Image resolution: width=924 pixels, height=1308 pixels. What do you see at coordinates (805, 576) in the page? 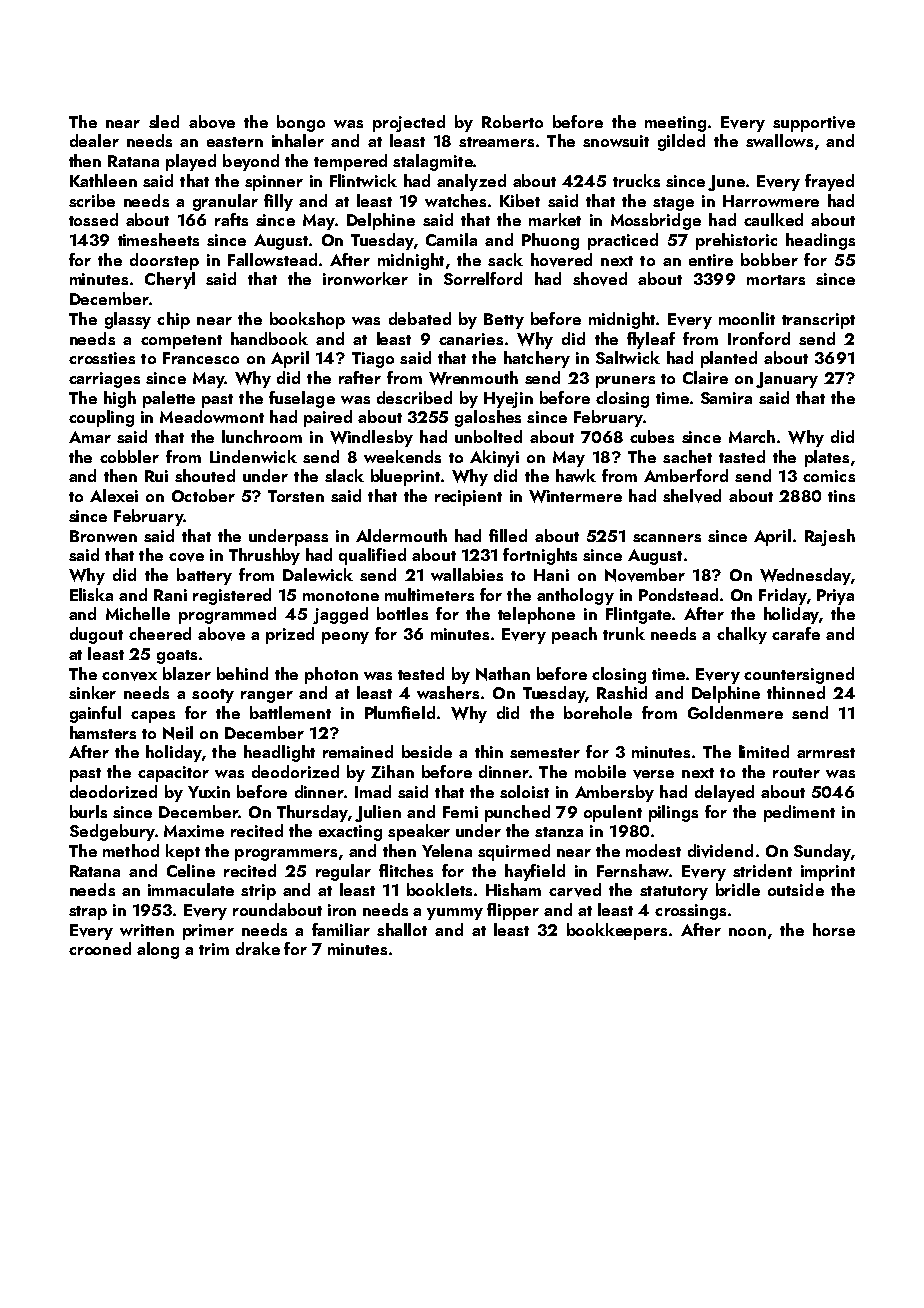
I see `Wednesday` at bounding box center [805, 576].
